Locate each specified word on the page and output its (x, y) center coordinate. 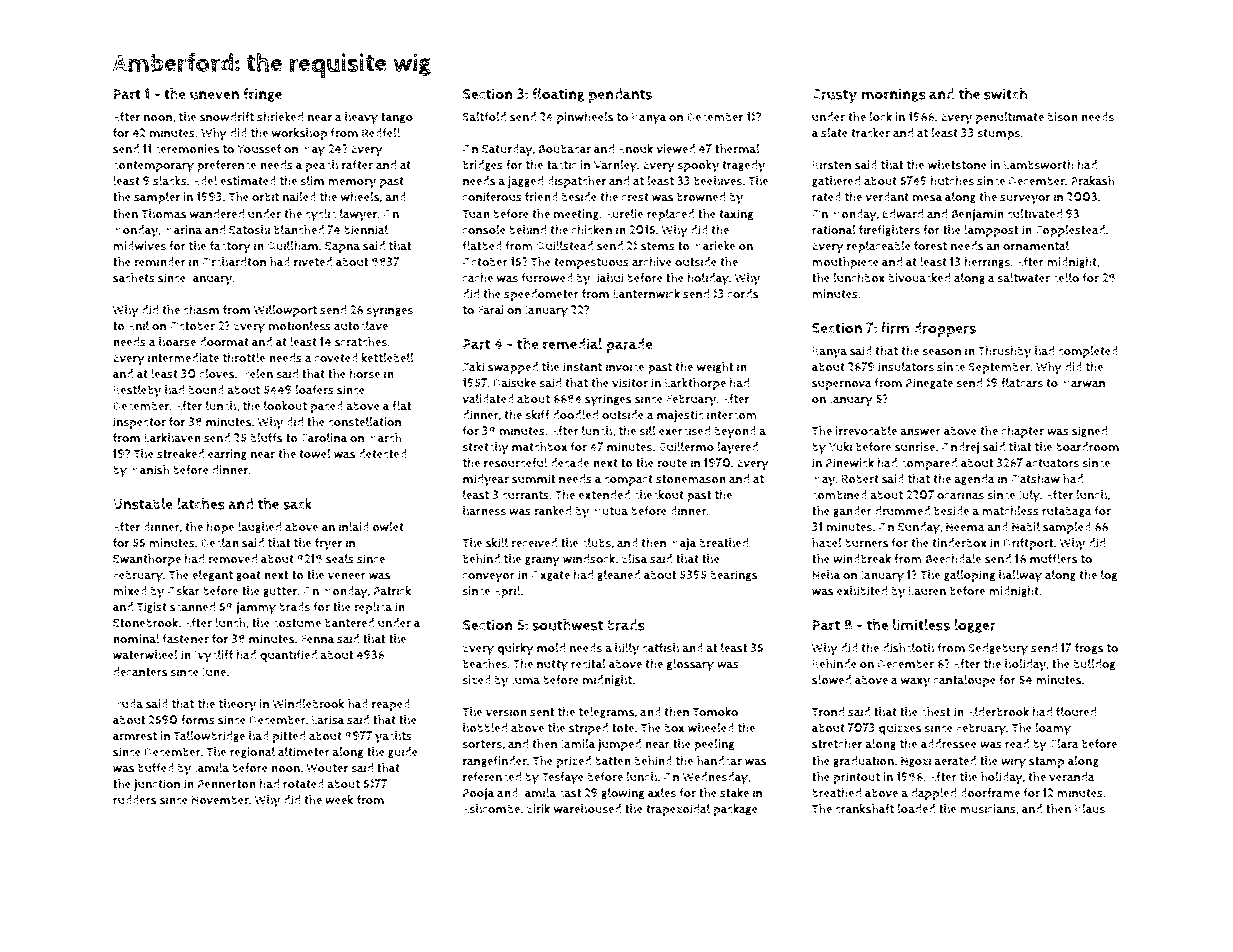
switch (1005, 94)
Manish (149, 470)
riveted (313, 262)
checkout (659, 495)
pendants (620, 95)
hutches (952, 181)
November (220, 800)
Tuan (476, 214)
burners (867, 543)
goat (248, 576)
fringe (262, 95)
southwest (567, 625)
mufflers (1054, 559)
